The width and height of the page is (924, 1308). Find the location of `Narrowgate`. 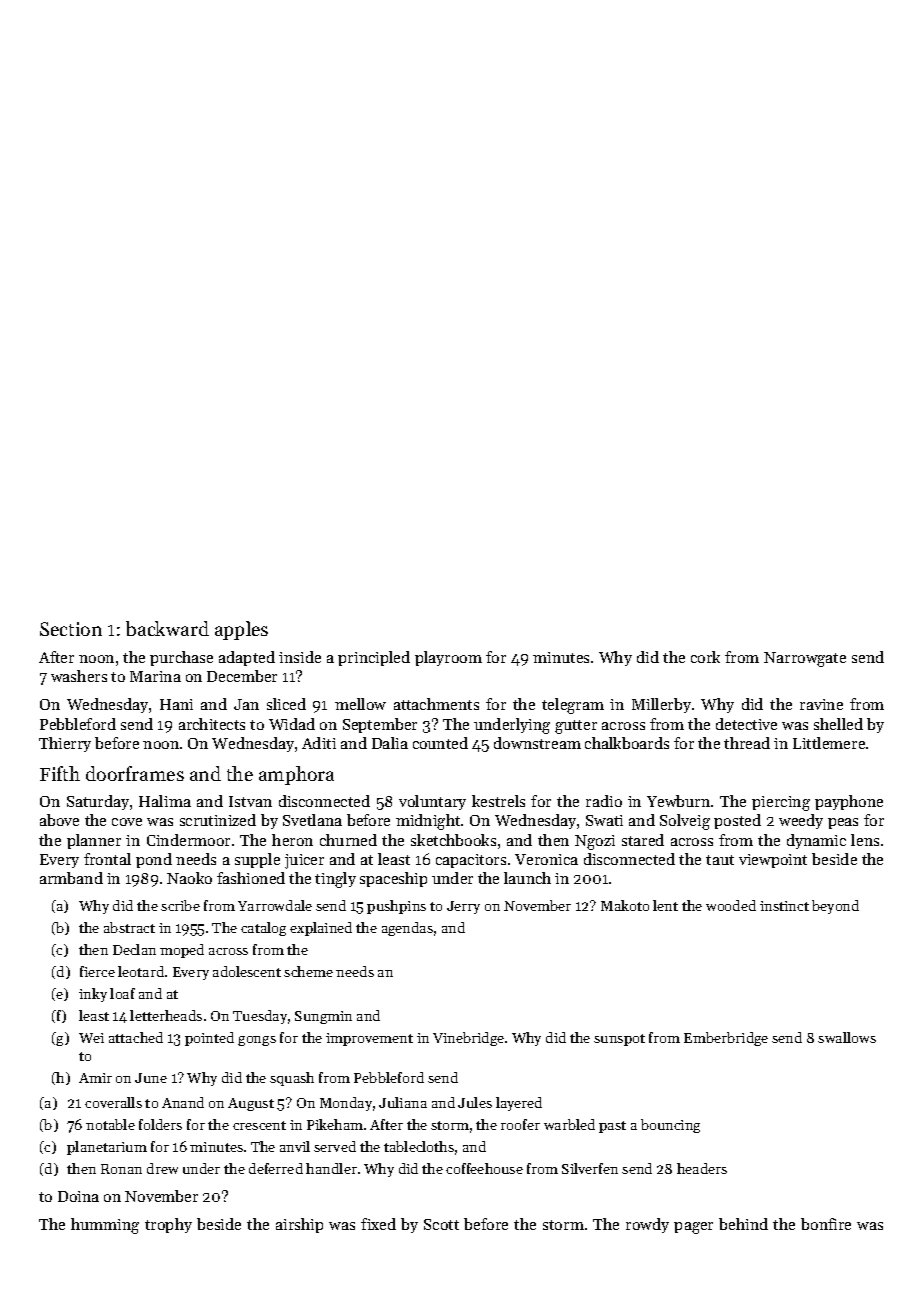

Narrowgate is located at coordinates (805, 659).
